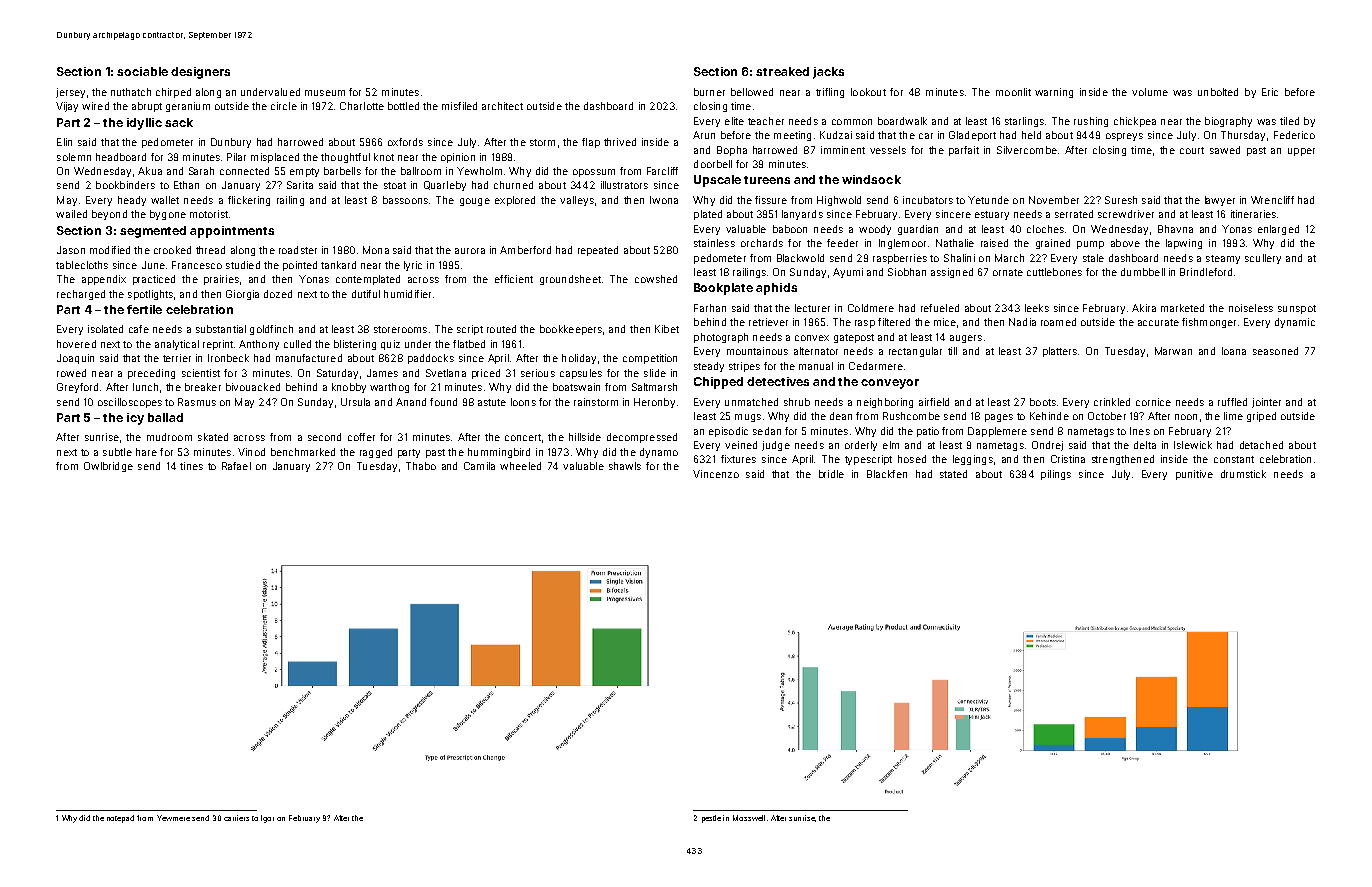 The width and height of the document is (1372, 887). What do you see at coordinates (499, 453) in the document?
I see `hummingbird` at bounding box center [499, 453].
